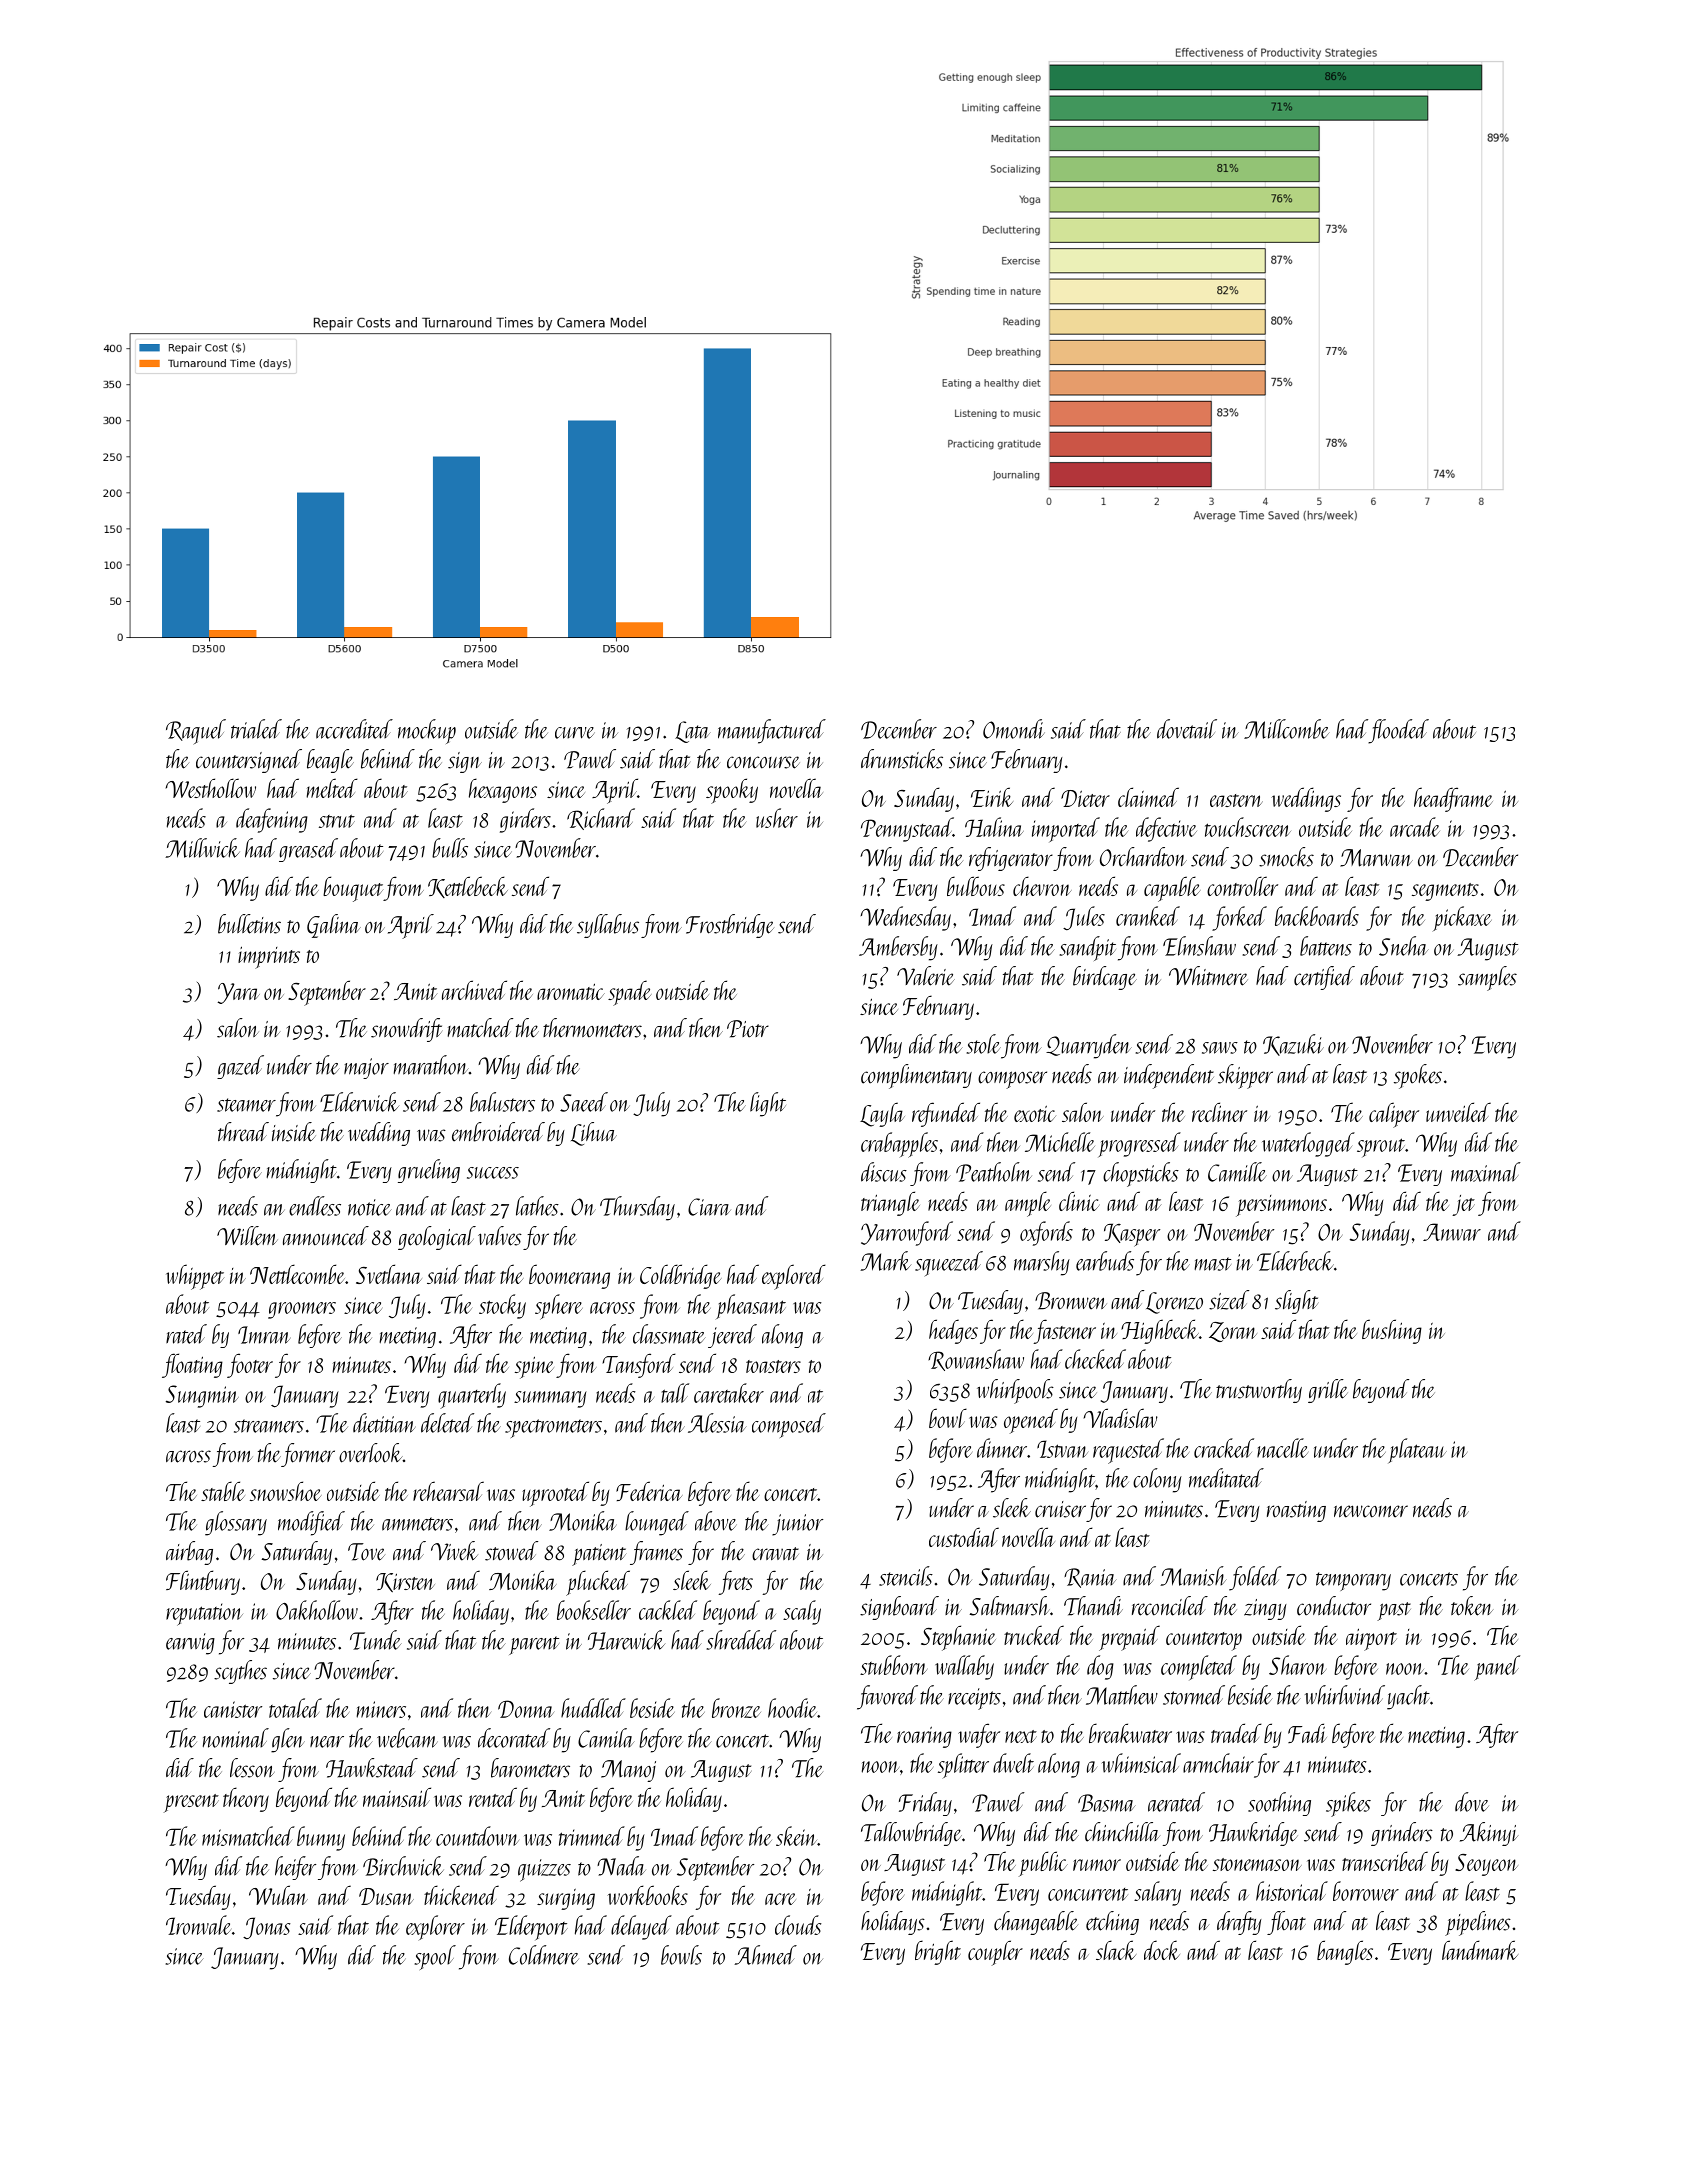  I want to click on archived, so click(474, 990).
